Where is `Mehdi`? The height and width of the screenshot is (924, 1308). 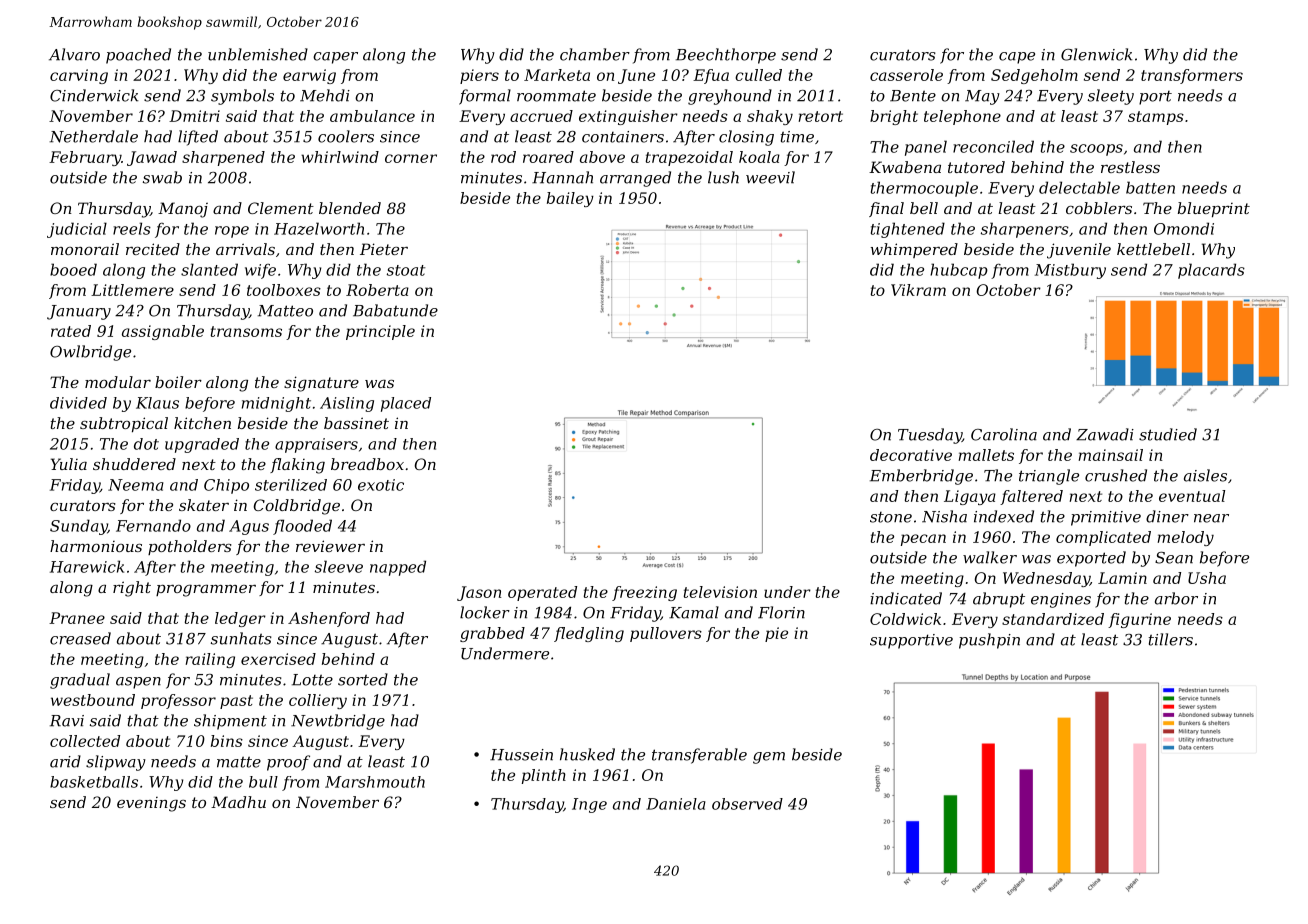
Mehdi is located at coordinates (325, 95).
